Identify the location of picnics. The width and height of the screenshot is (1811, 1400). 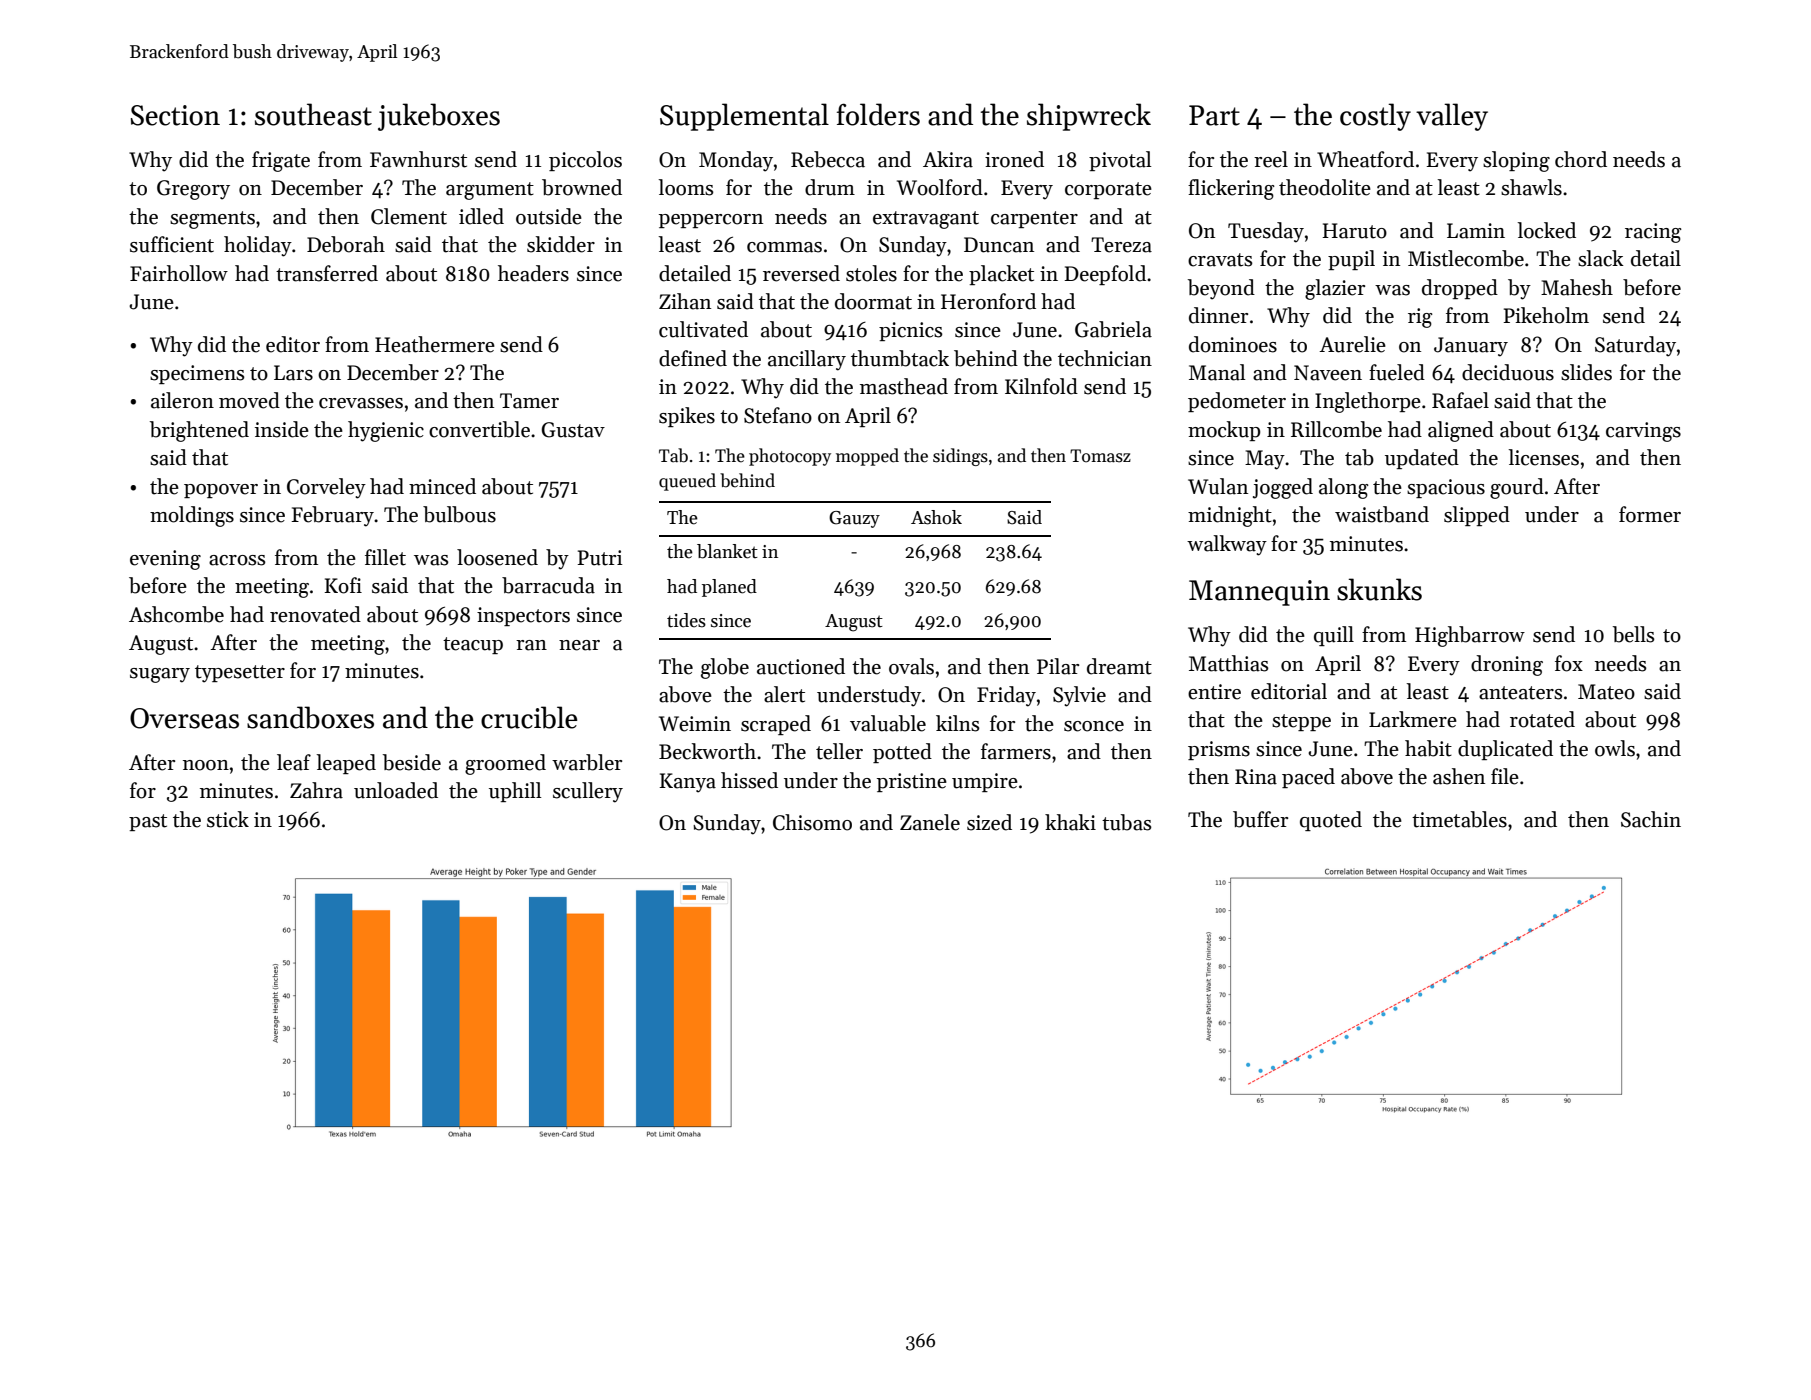
(910, 331).
